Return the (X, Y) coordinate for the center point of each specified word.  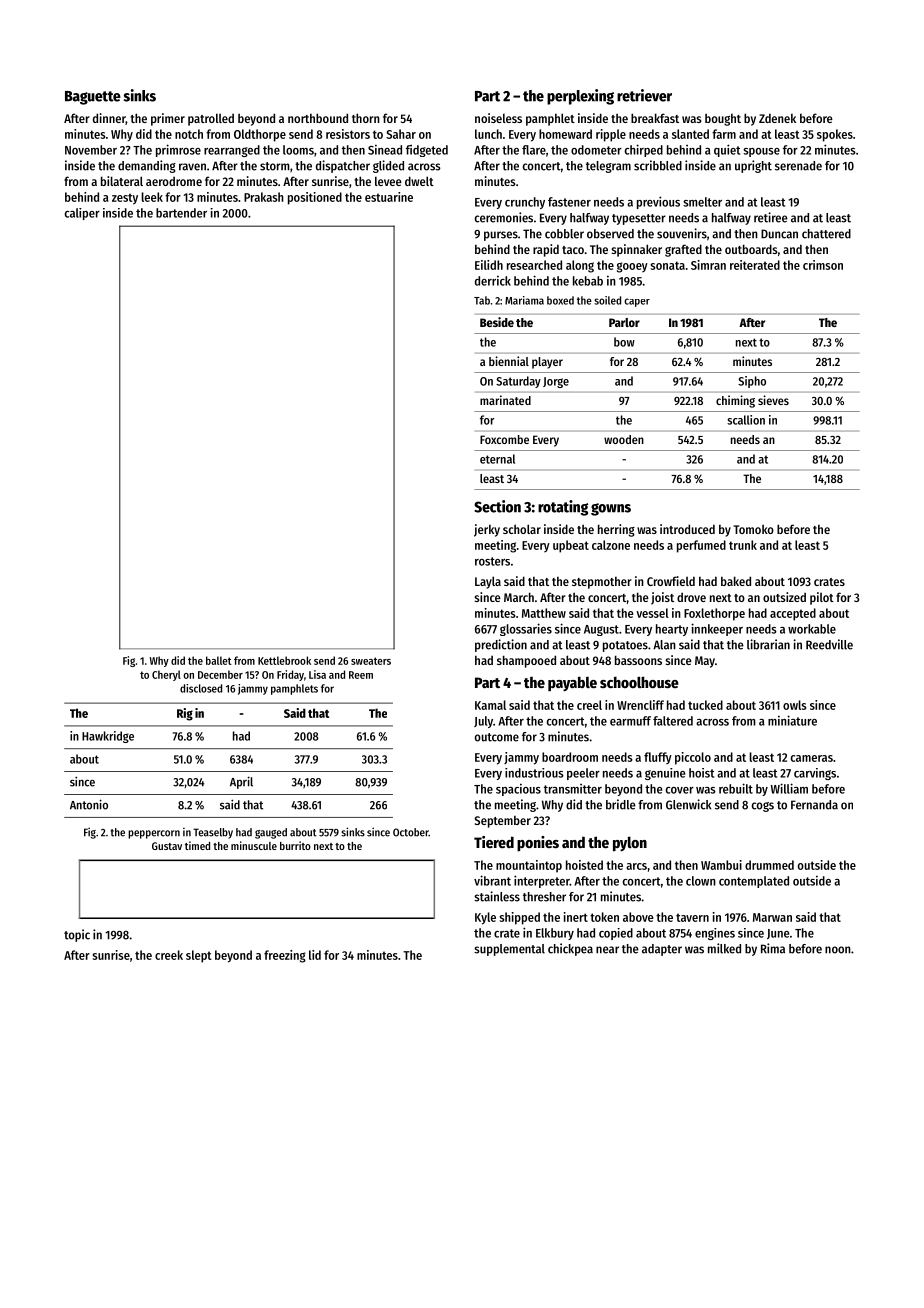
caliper (82, 214)
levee (388, 181)
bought (723, 119)
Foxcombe (504, 439)
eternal (497, 459)
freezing (285, 956)
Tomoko (753, 529)
